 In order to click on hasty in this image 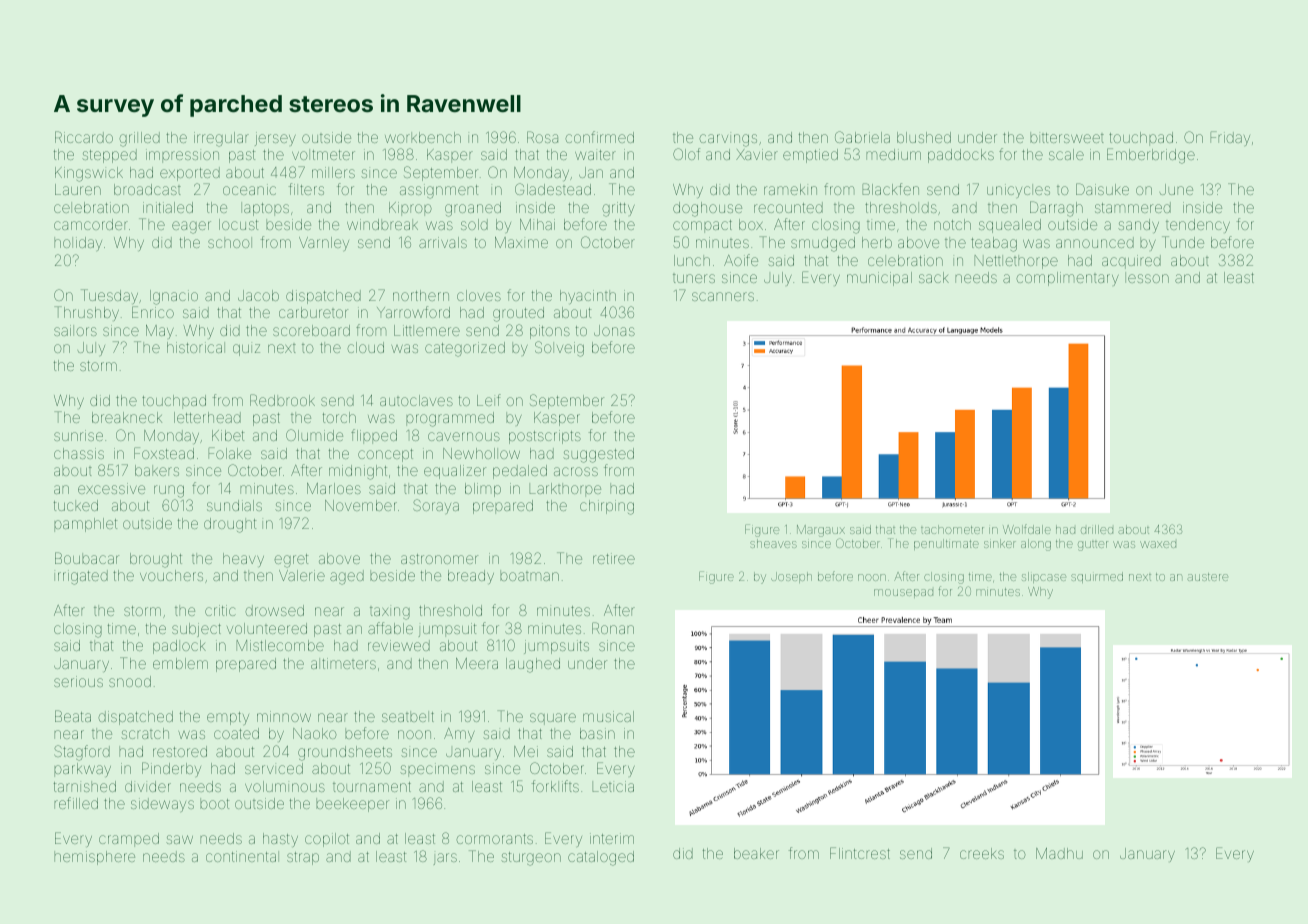, I will do `click(280, 840)`.
